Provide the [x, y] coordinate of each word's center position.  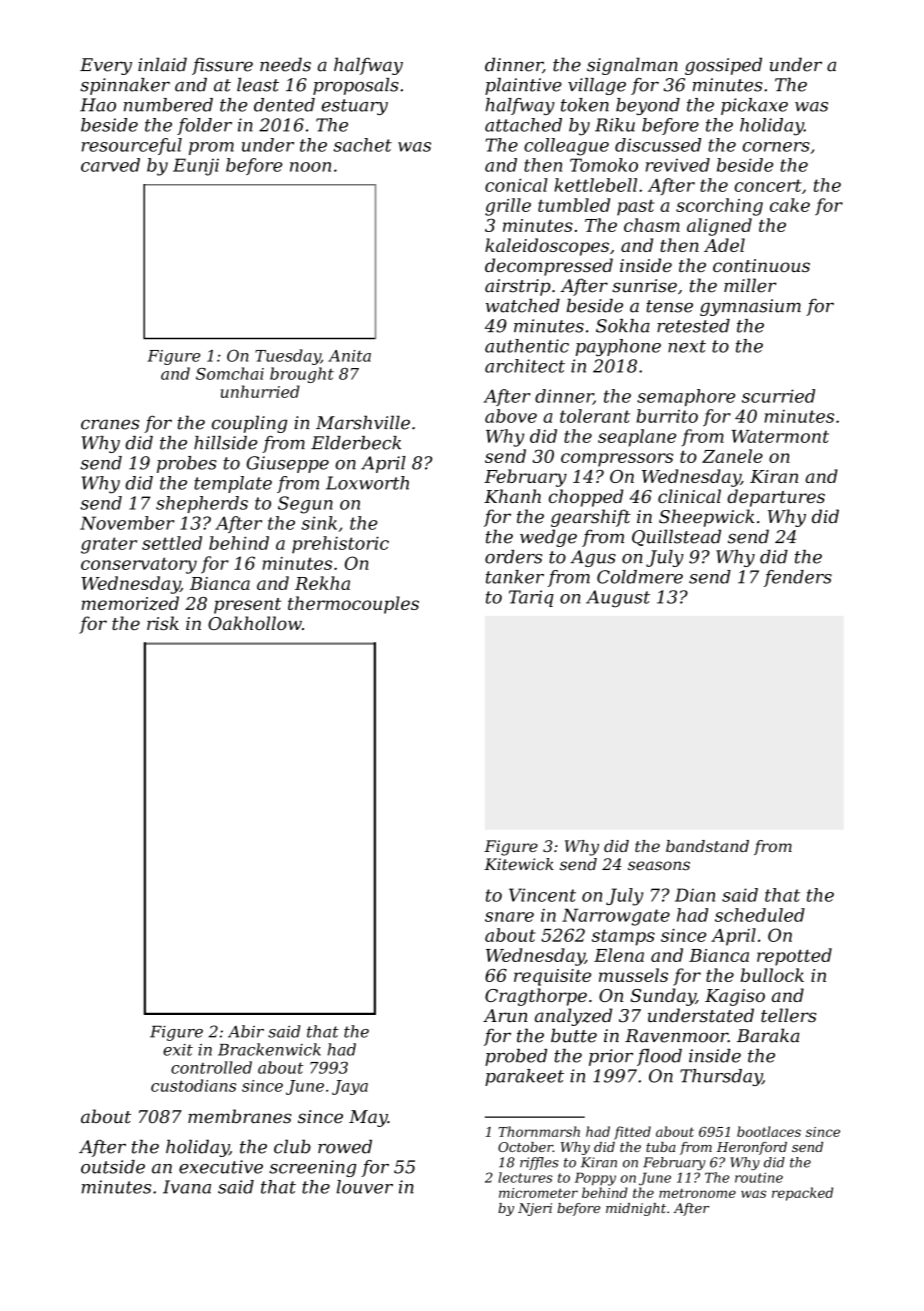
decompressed [549, 267]
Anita [349, 356]
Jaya [350, 1087]
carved [110, 165]
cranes [110, 424]
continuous [761, 265]
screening [312, 1168]
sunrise [644, 286]
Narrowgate [616, 917]
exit [178, 1050]
